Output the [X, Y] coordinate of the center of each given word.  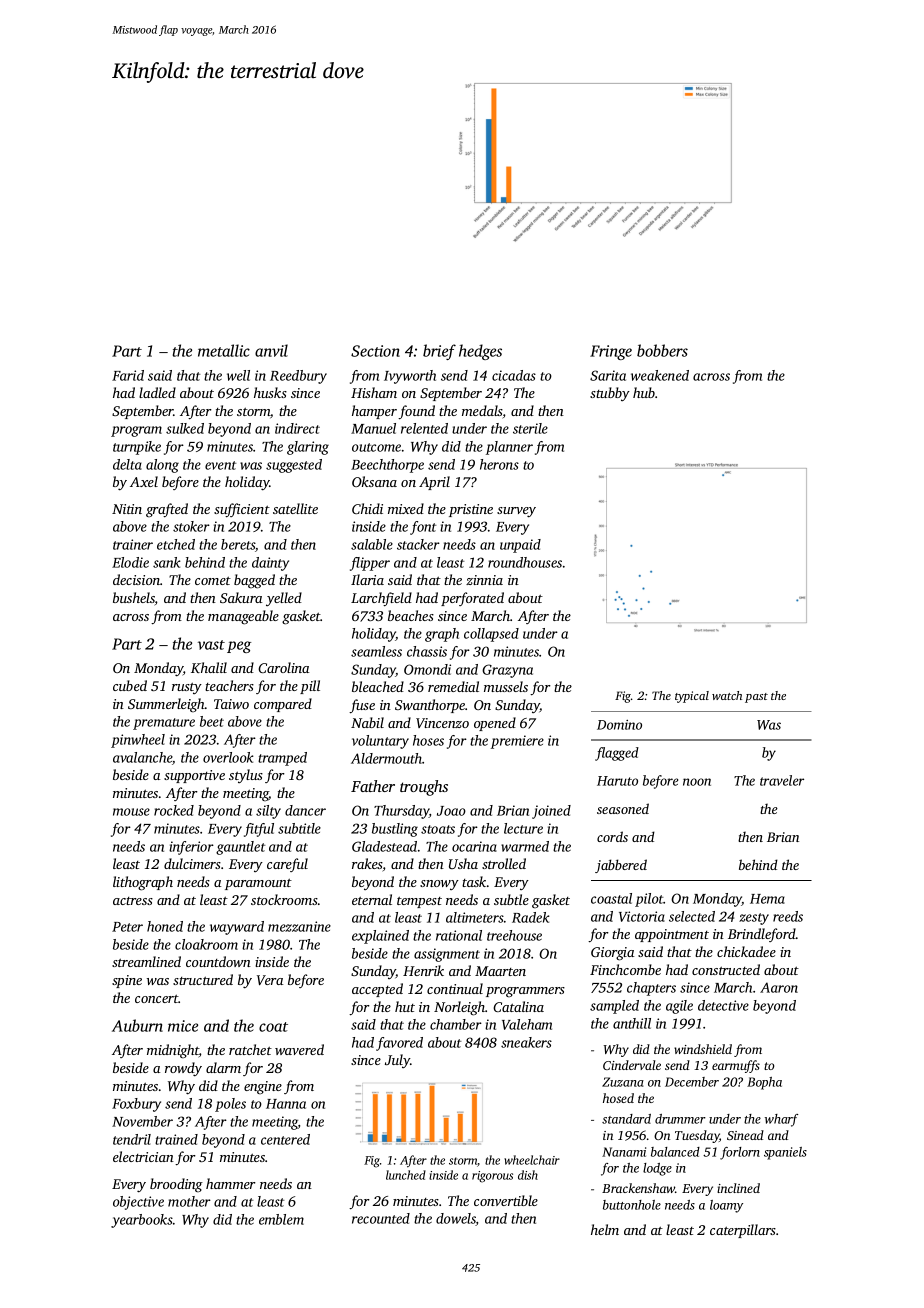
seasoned [623, 808]
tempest [419, 902]
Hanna [286, 1104]
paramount [258, 884]
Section [375, 351]
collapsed [491, 635]
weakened [660, 375]
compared [283, 705]
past [756, 698]
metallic [224, 350]
